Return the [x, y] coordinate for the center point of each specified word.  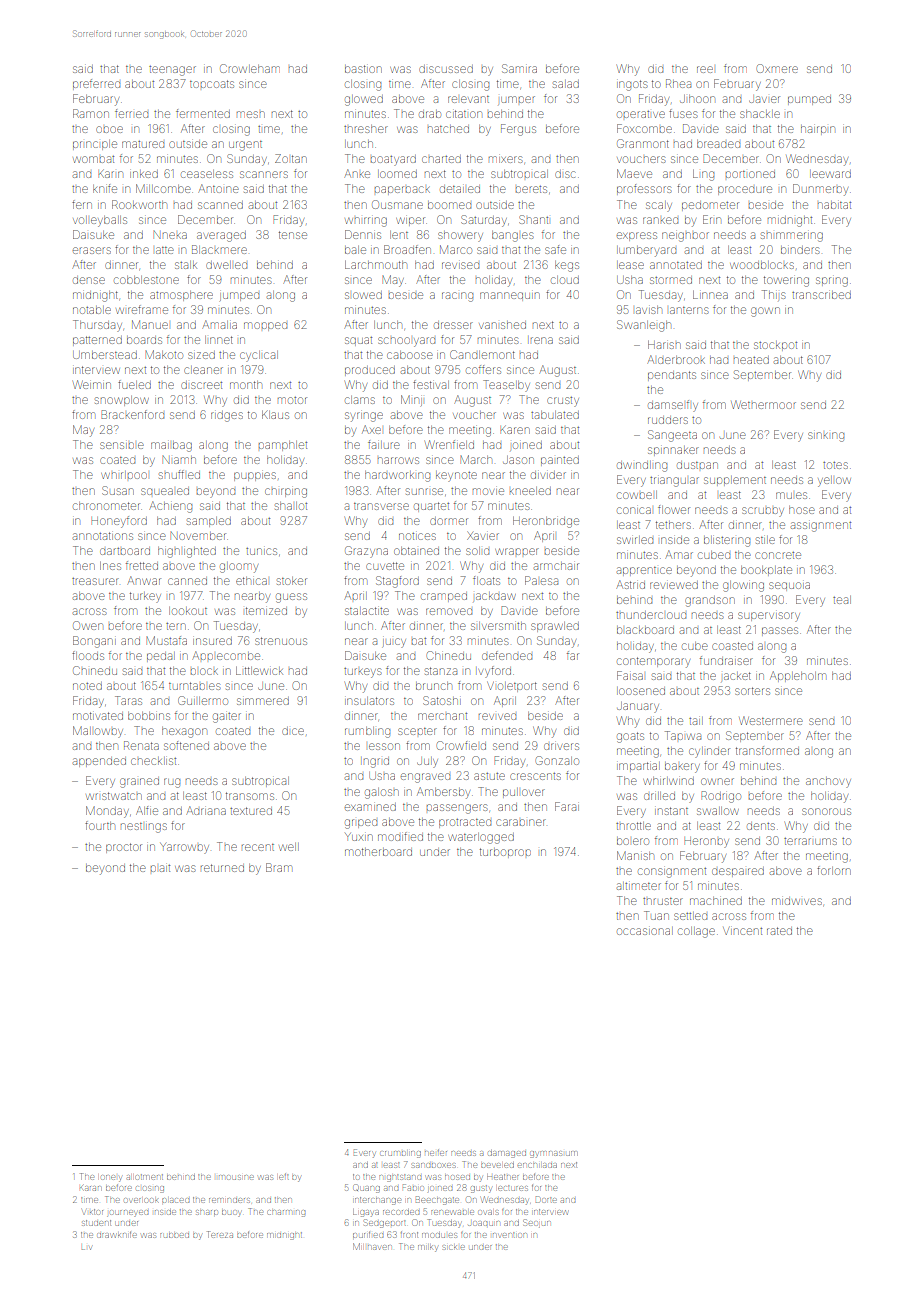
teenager [172, 71]
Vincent [742, 931]
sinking [826, 437]
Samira [519, 68]
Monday [107, 812]
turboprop [505, 852]
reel [705, 69]
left [283, 1176]
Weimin [92, 384]
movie [488, 491]
